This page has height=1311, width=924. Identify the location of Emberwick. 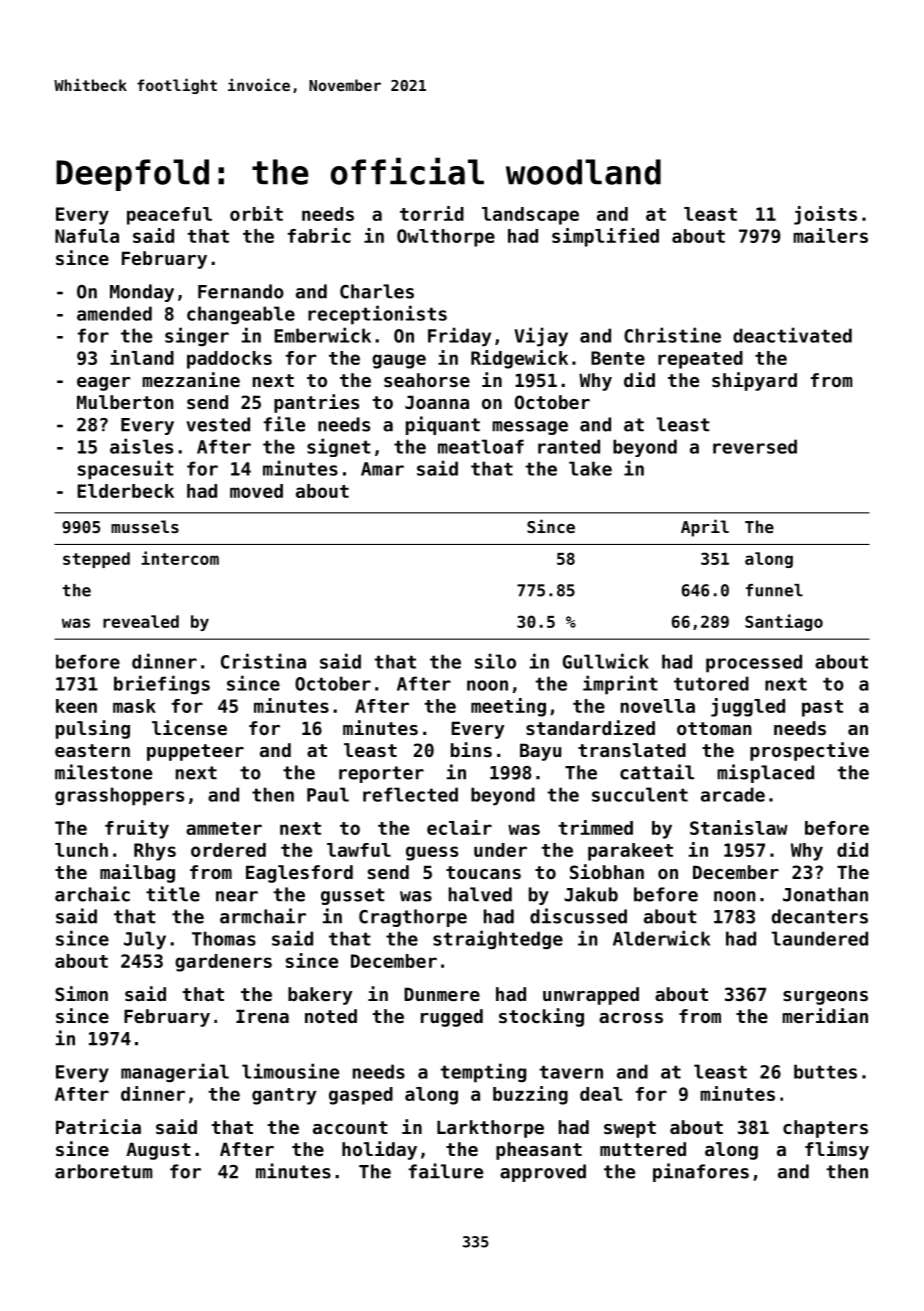
(322, 335).
